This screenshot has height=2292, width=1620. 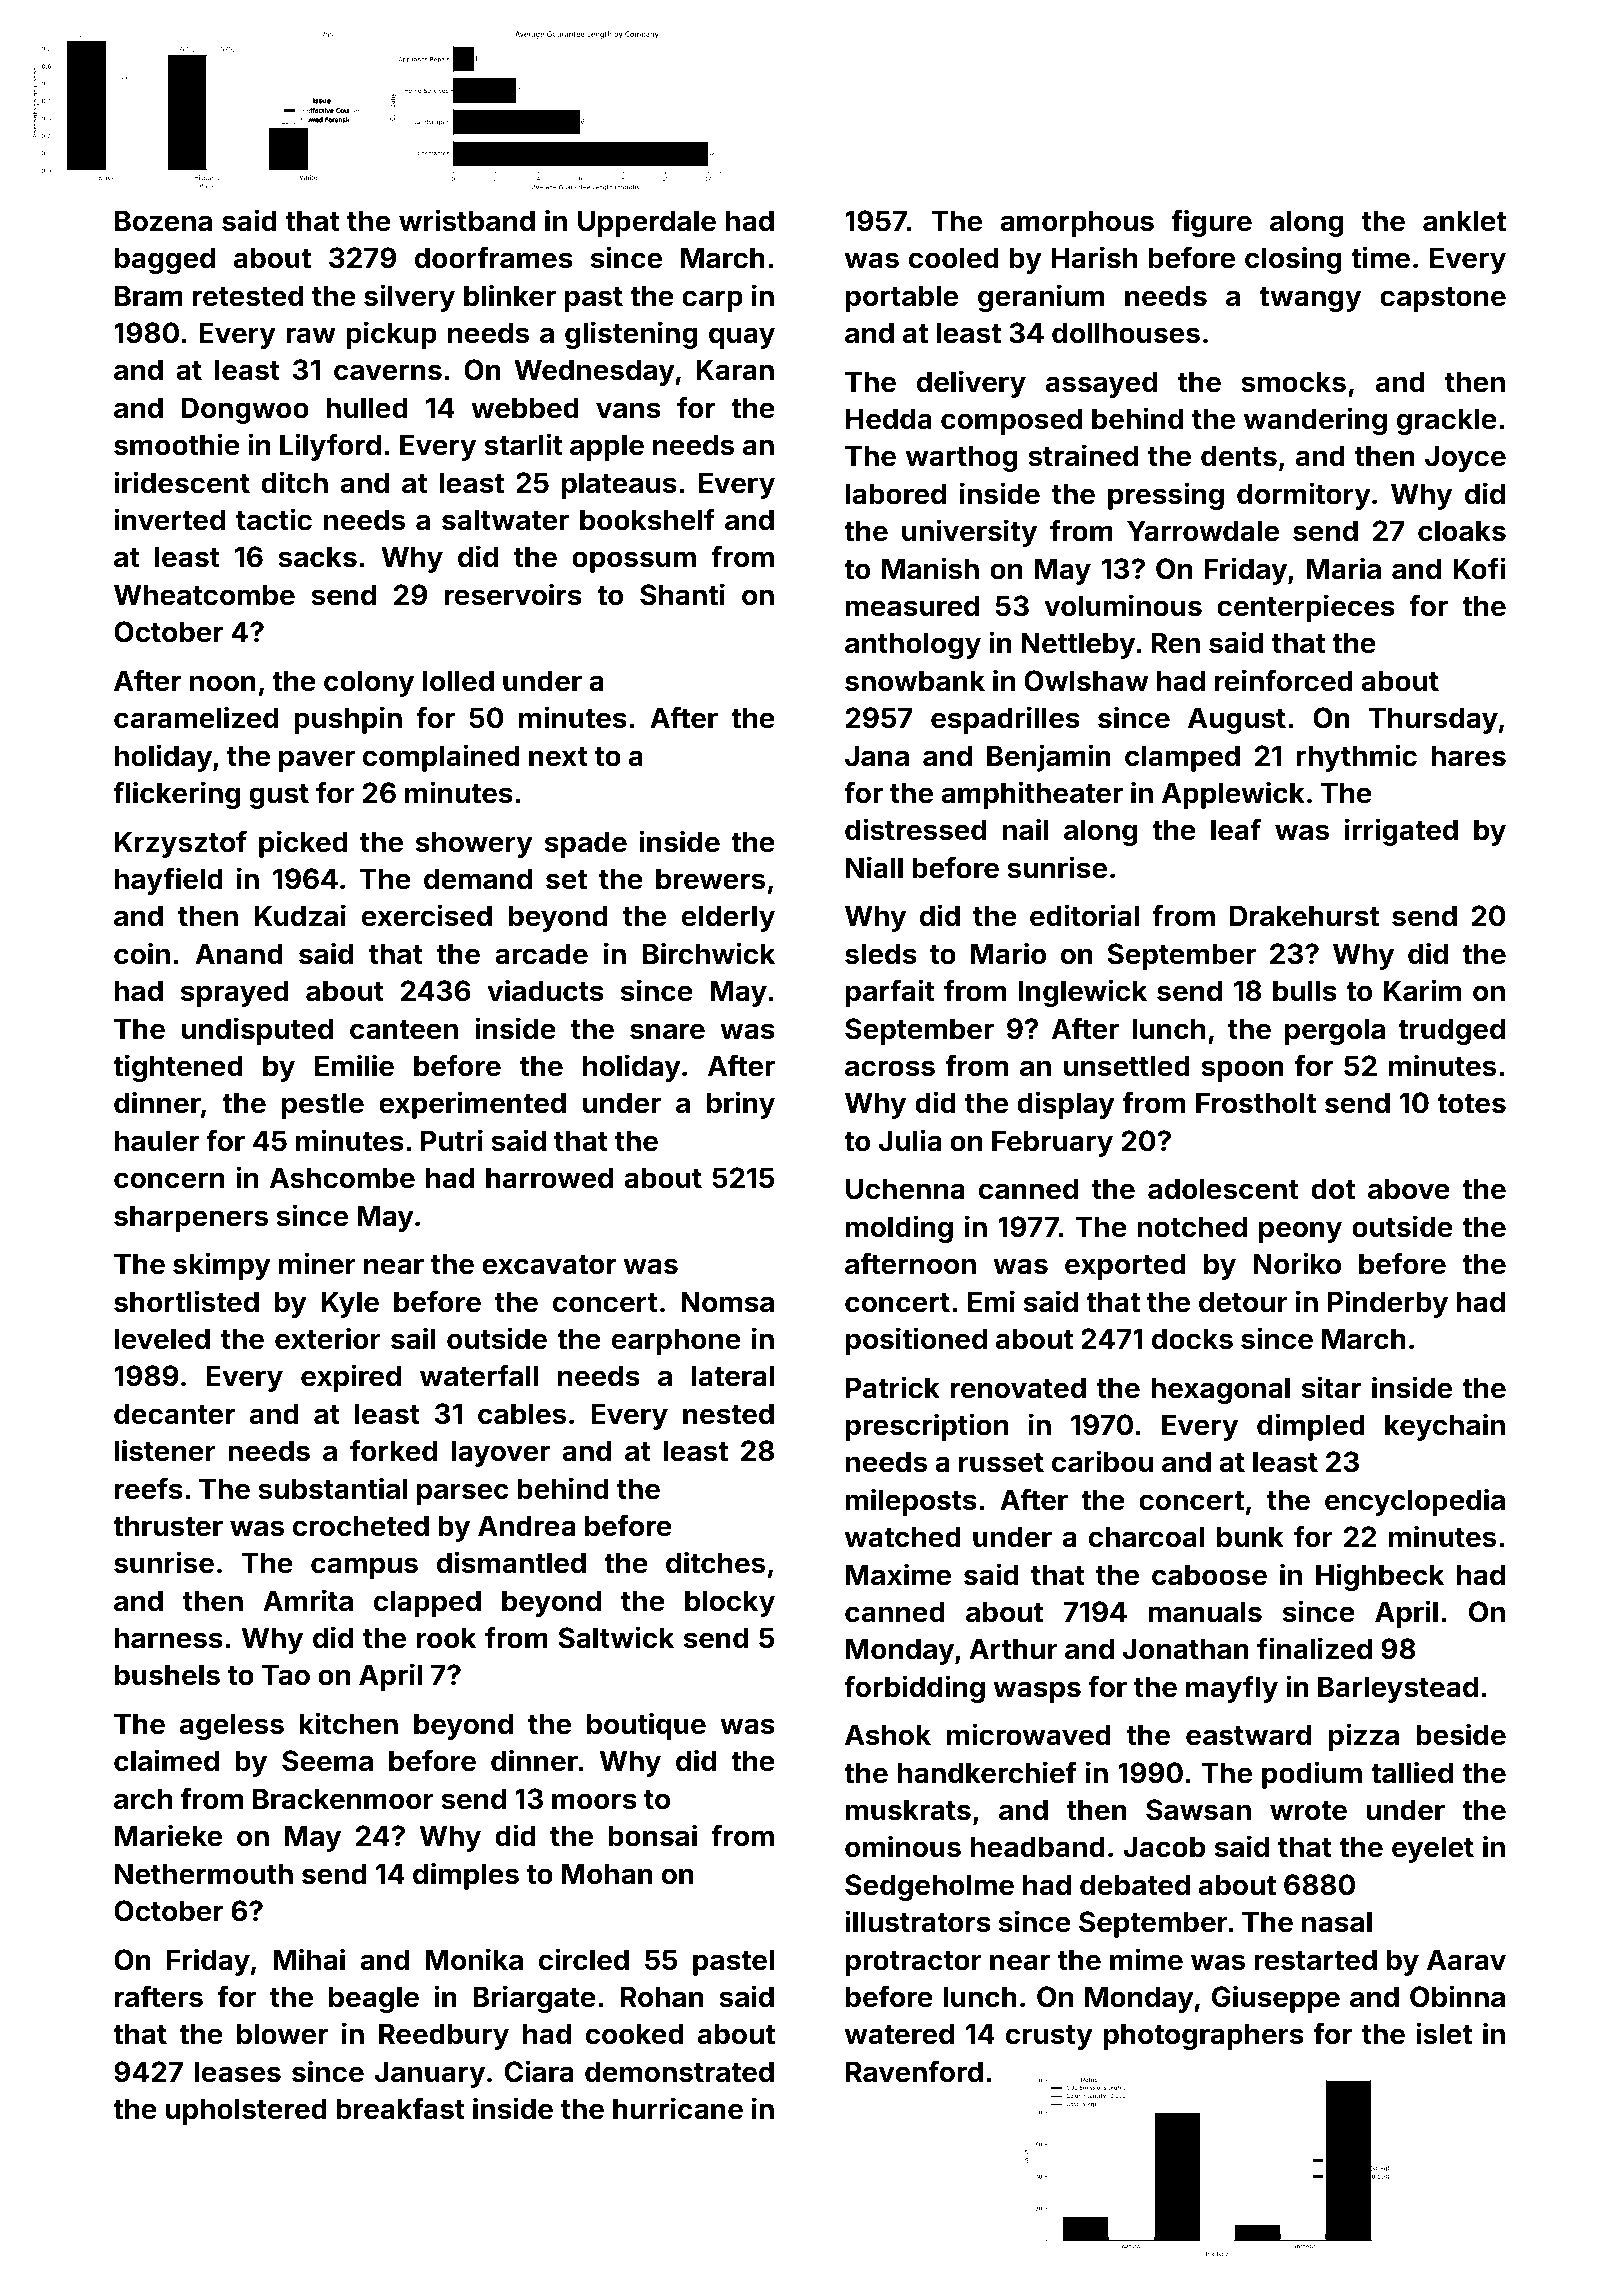 I want to click on Bozena, so click(x=163, y=221).
